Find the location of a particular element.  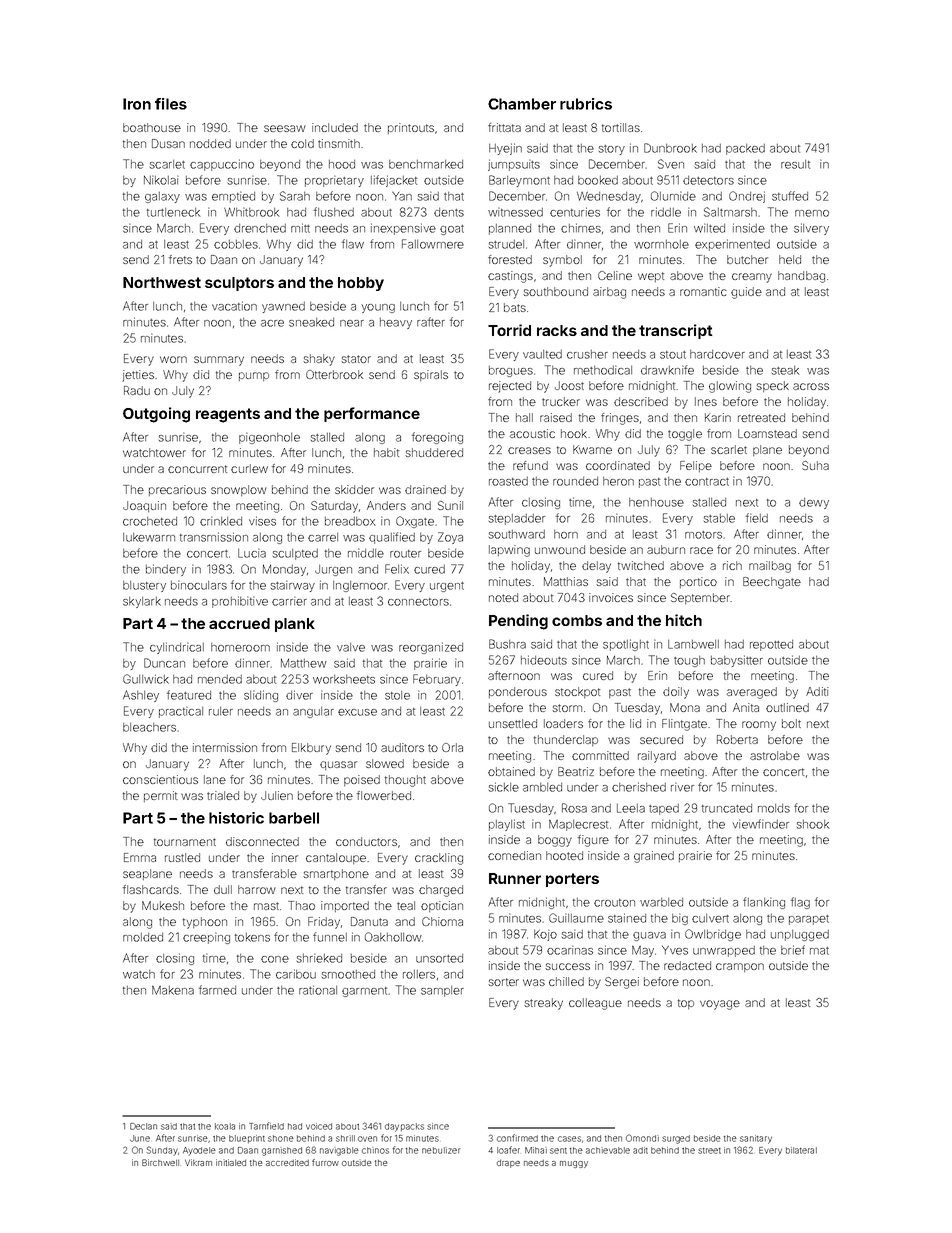

cappuccino is located at coordinates (222, 165).
